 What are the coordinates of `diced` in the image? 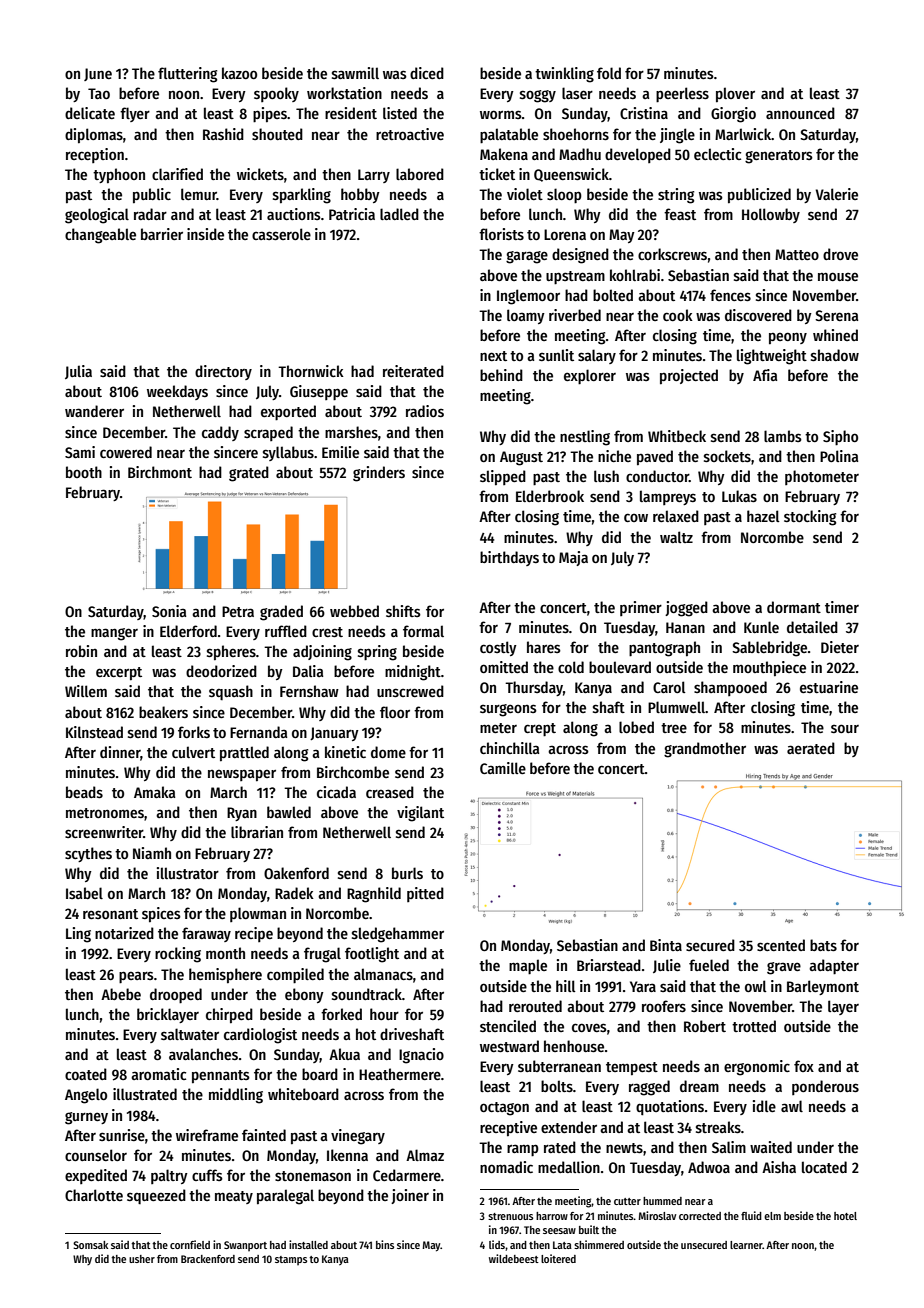 It's located at (427, 73).
